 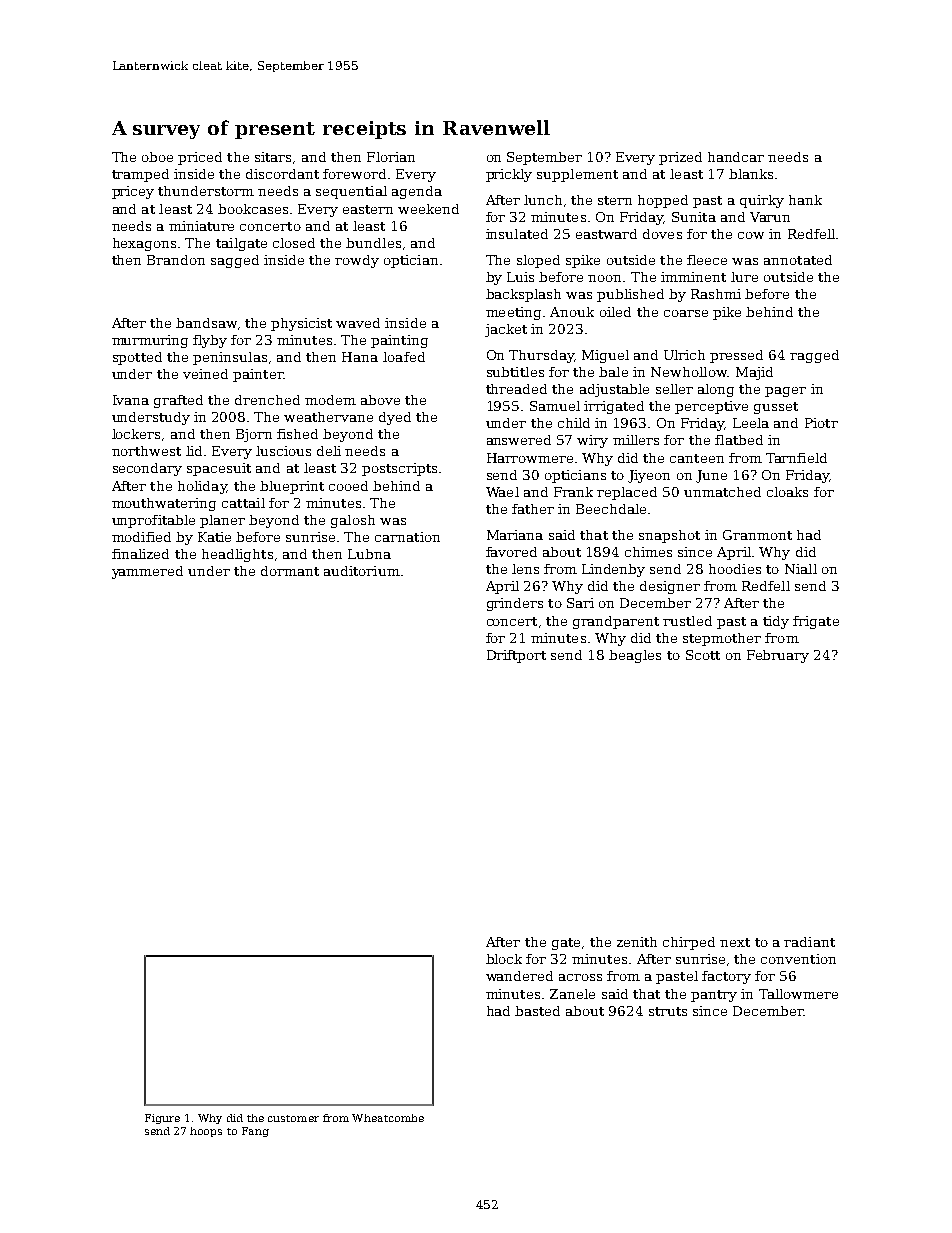 What do you see at coordinates (821, 423) in the page?
I see `Piotr` at bounding box center [821, 423].
